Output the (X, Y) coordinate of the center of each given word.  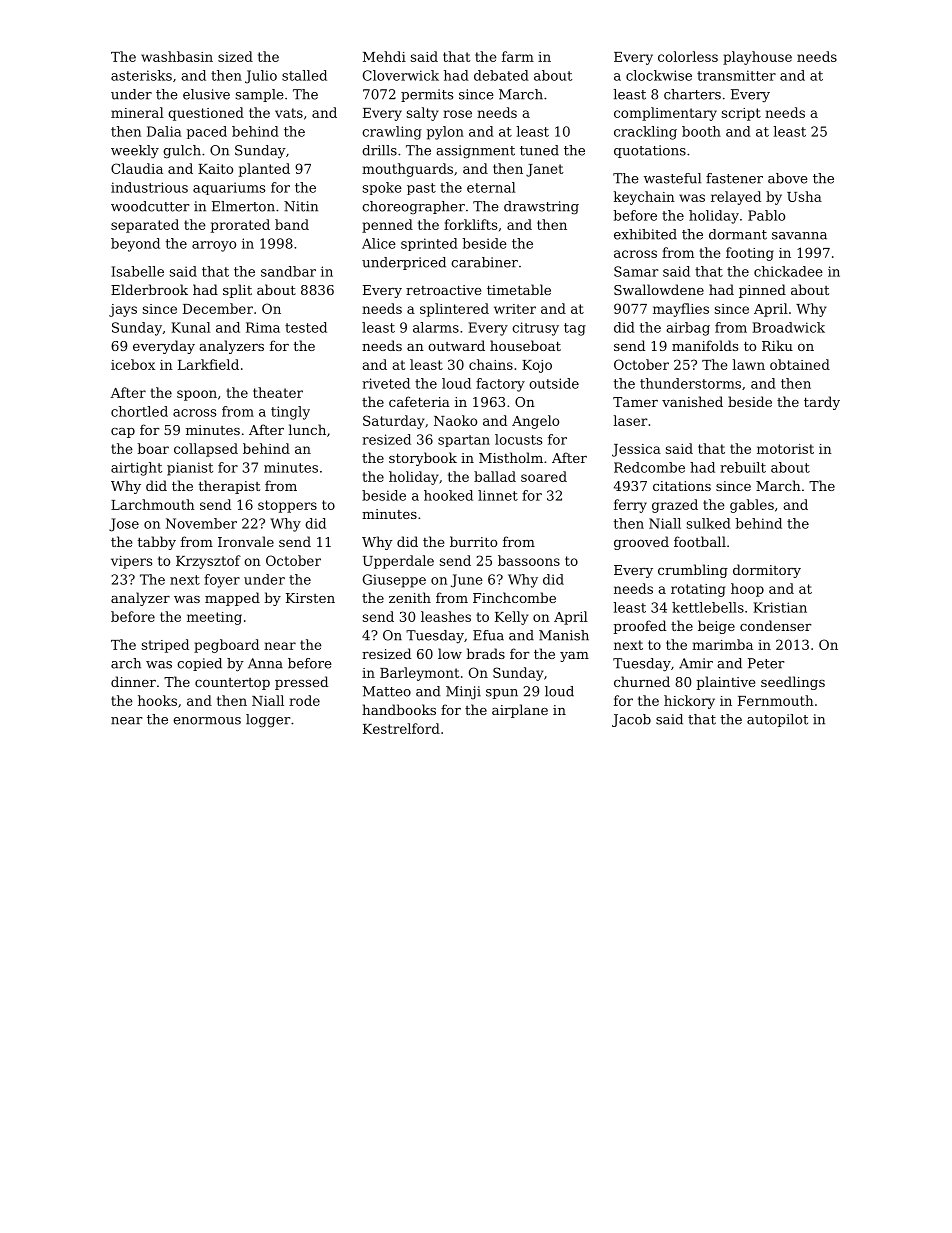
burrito (473, 541)
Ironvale (246, 541)
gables (752, 506)
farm (518, 56)
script (741, 114)
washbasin (177, 56)
